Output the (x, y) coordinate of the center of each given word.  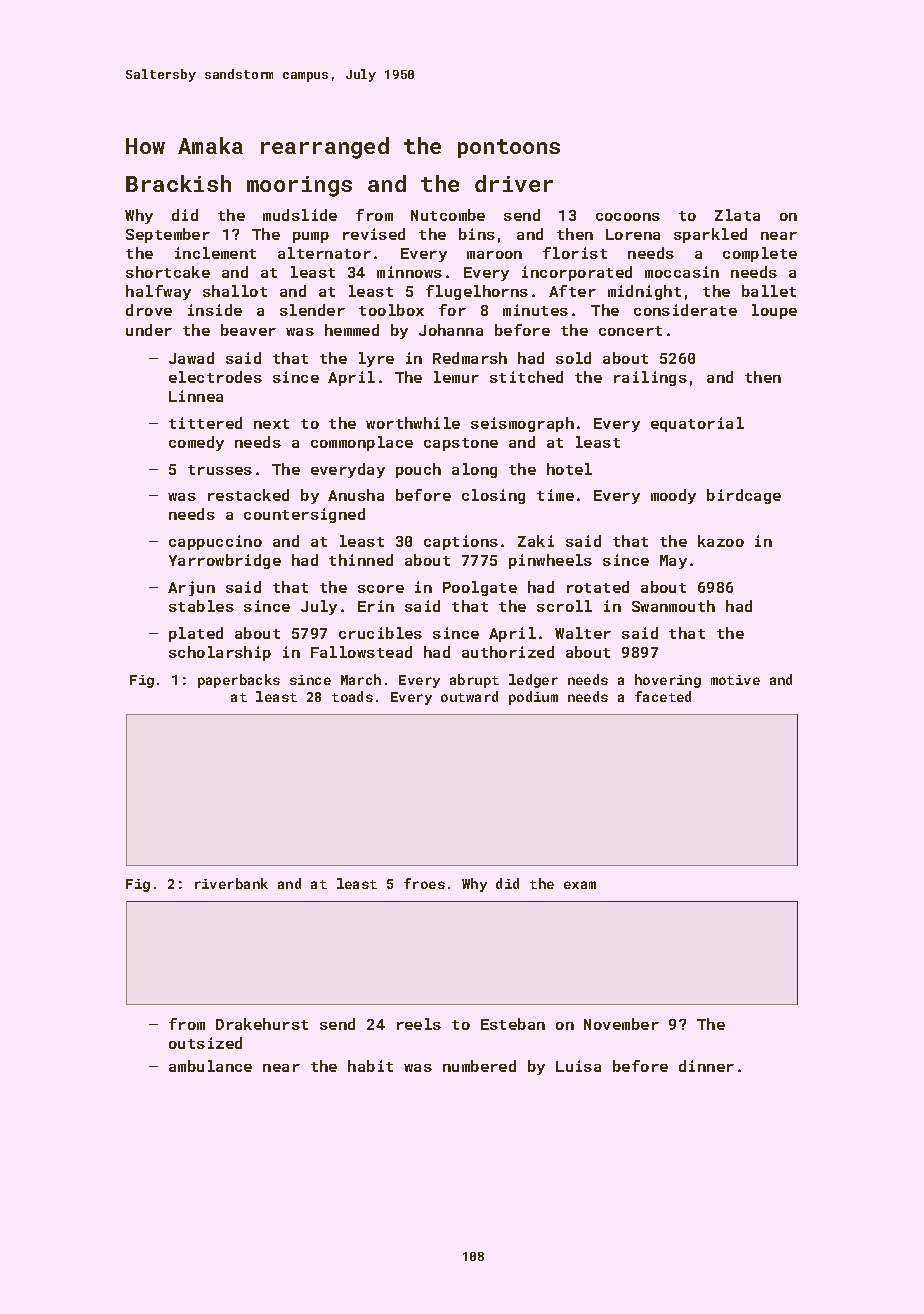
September (168, 235)
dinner (706, 1066)
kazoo (721, 541)
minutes (535, 310)
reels (419, 1024)
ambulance (210, 1066)
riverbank (231, 883)
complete (760, 254)
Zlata (737, 215)
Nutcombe (448, 215)
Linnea (196, 396)
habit (370, 1066)
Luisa (578, 1066)
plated (196, 634)
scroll (564, 606)
